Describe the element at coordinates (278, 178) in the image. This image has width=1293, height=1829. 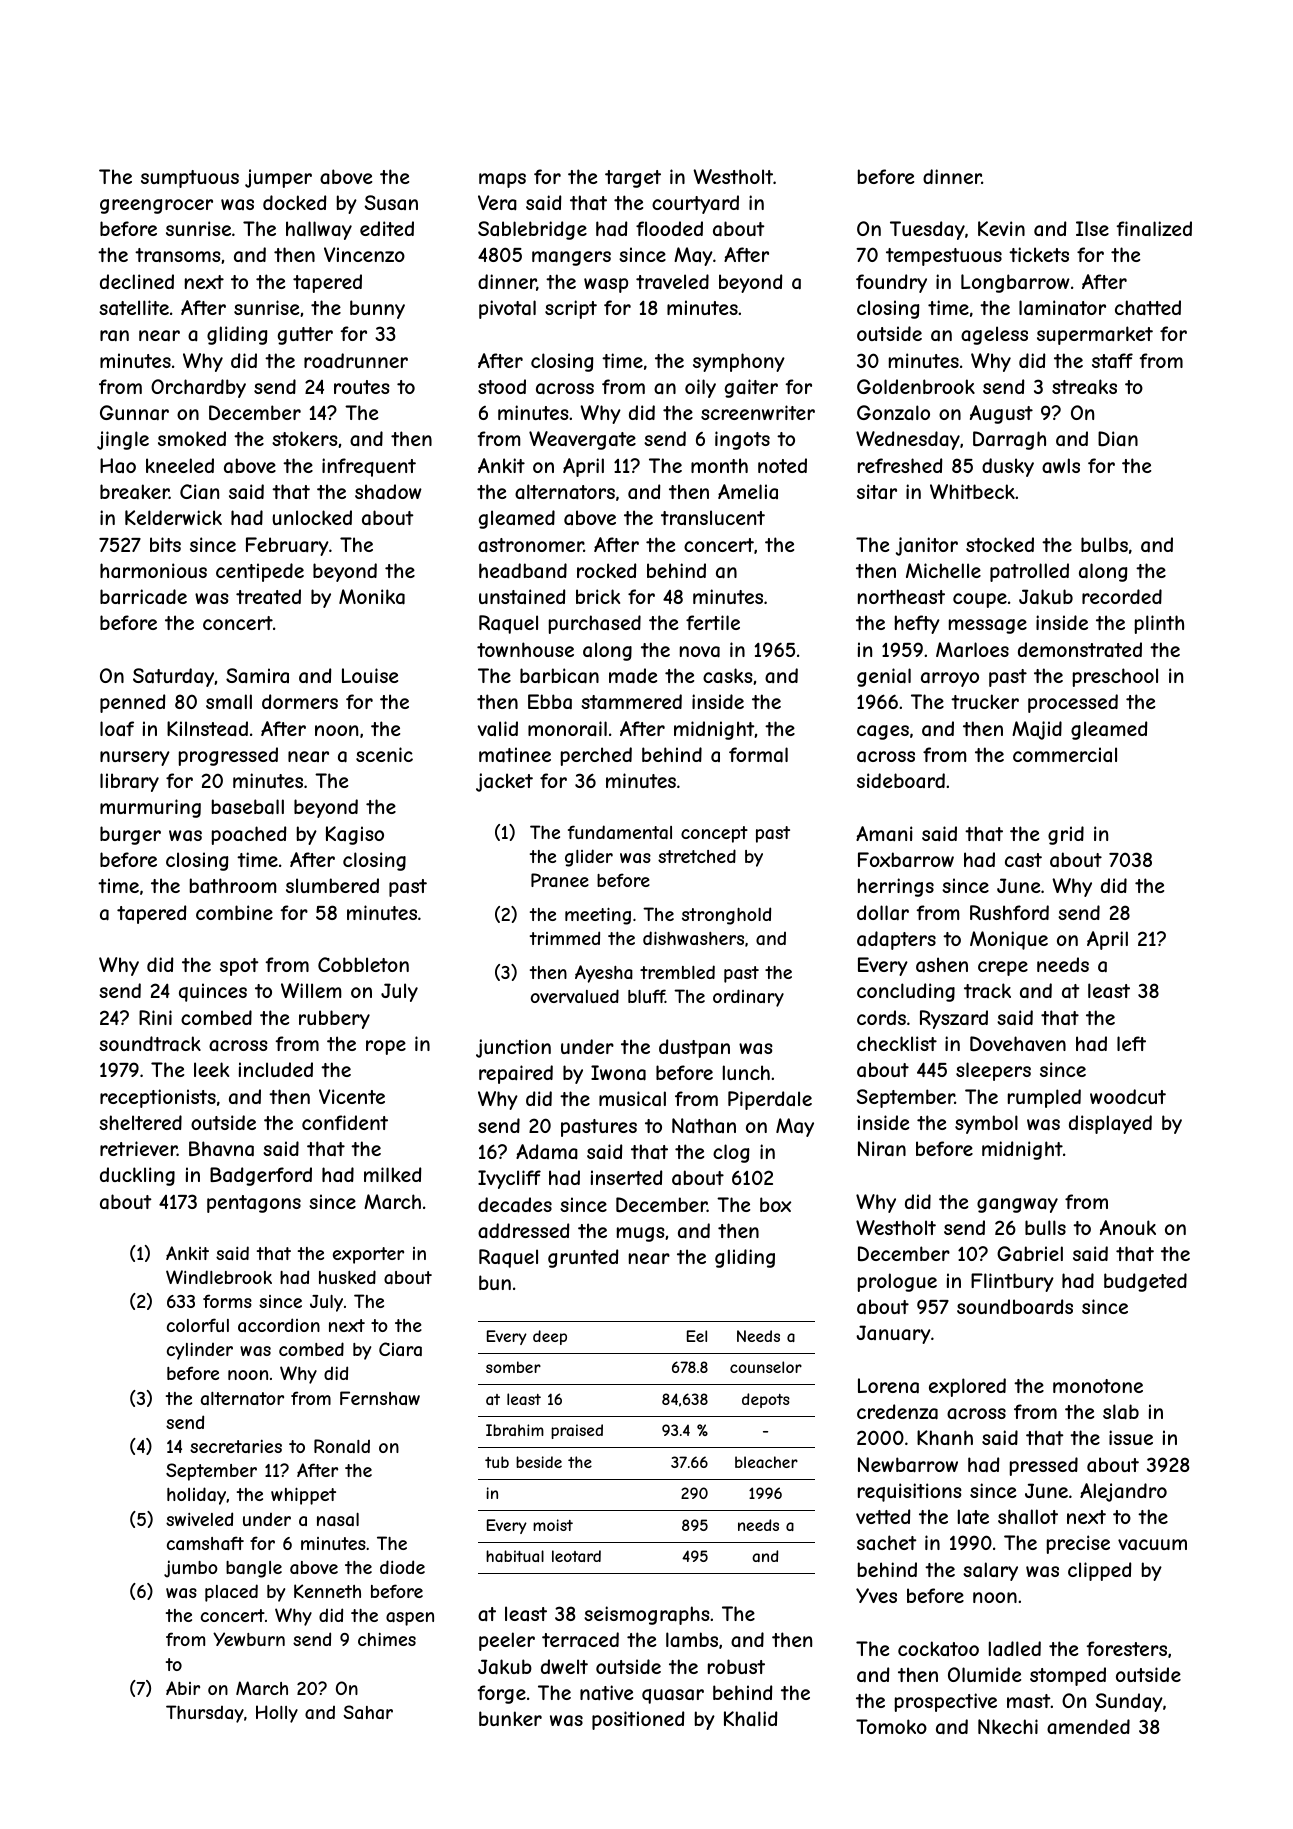
I see `jumper` at that location.
